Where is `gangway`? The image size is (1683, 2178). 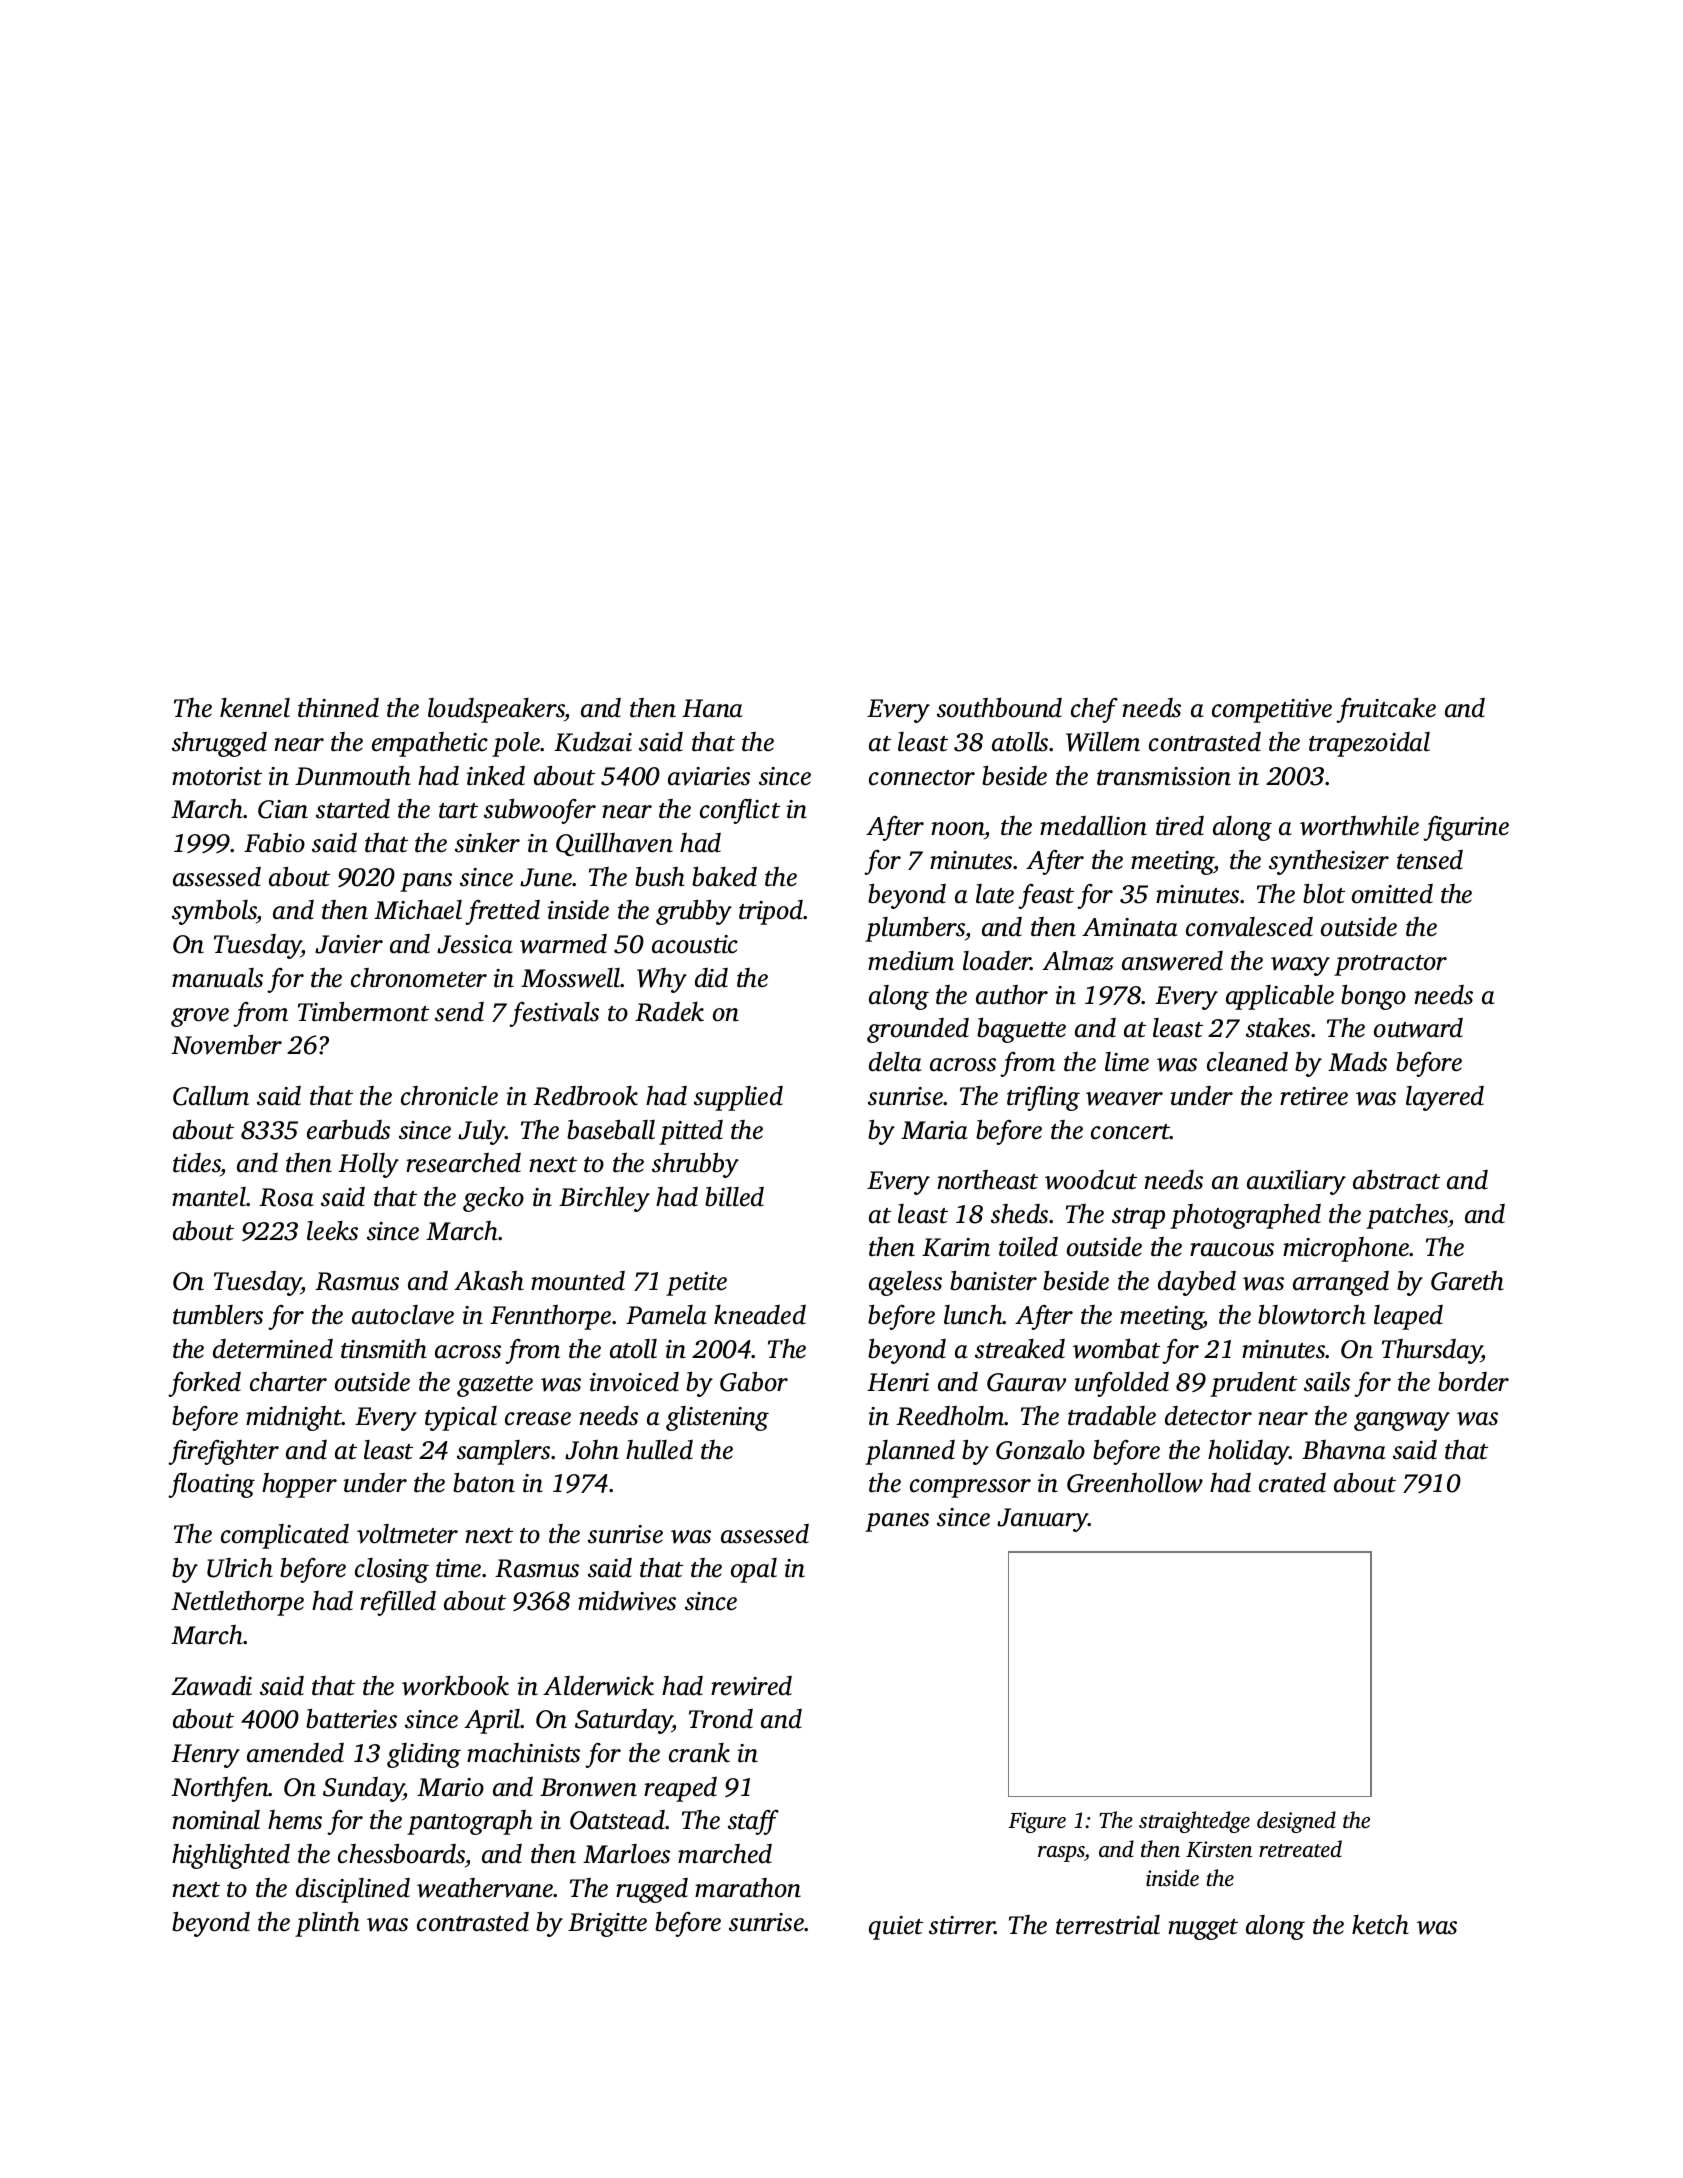
gangway is located at coordinates (1402, 1421).
